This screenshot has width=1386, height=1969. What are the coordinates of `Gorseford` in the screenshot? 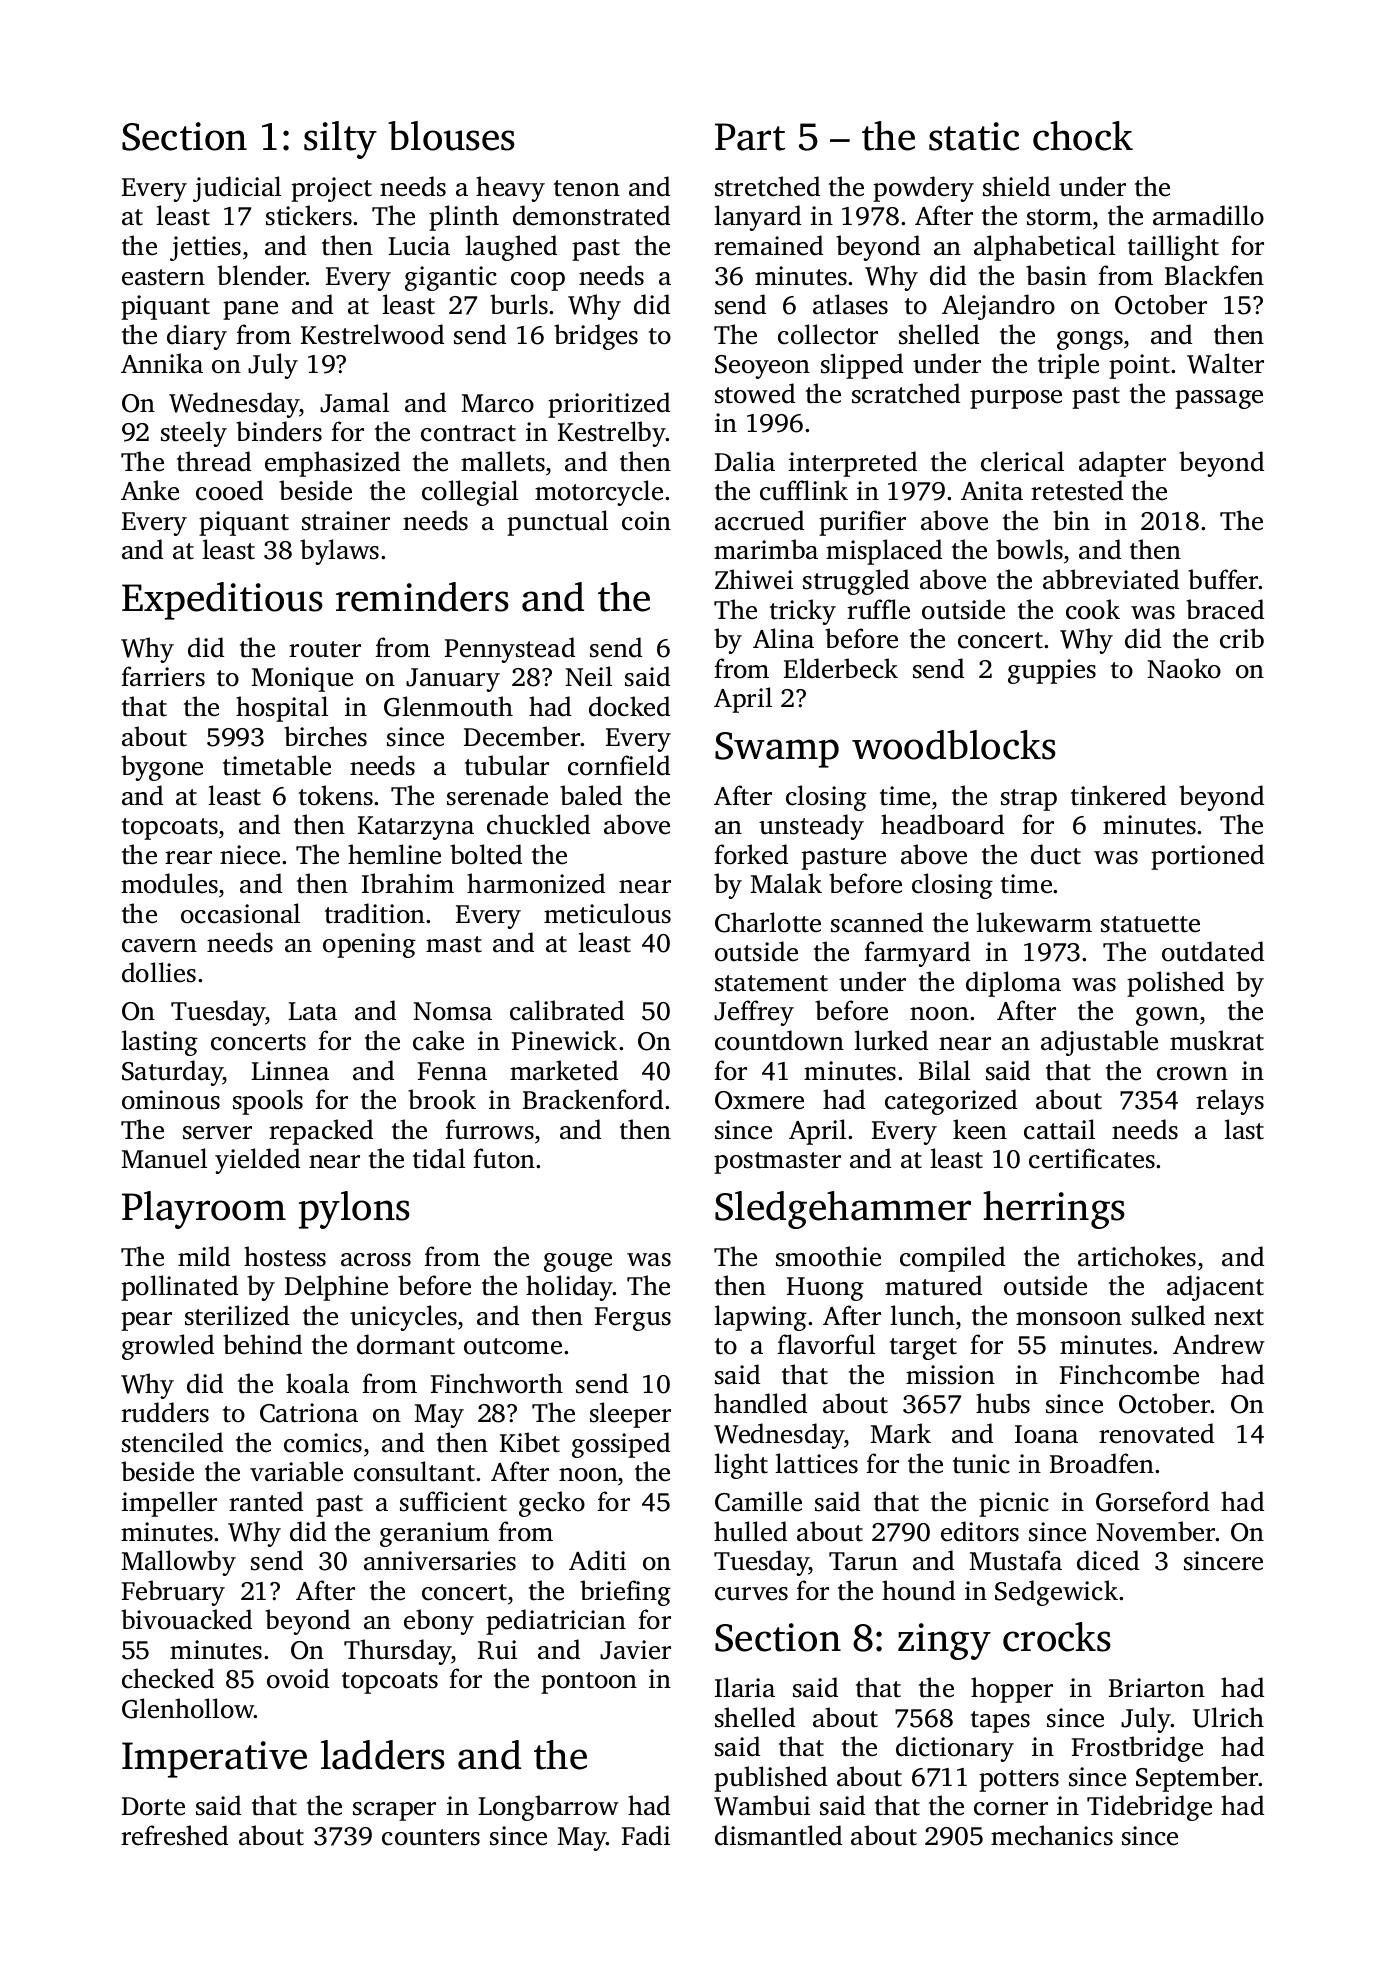 It's located at (1152, 1501).
